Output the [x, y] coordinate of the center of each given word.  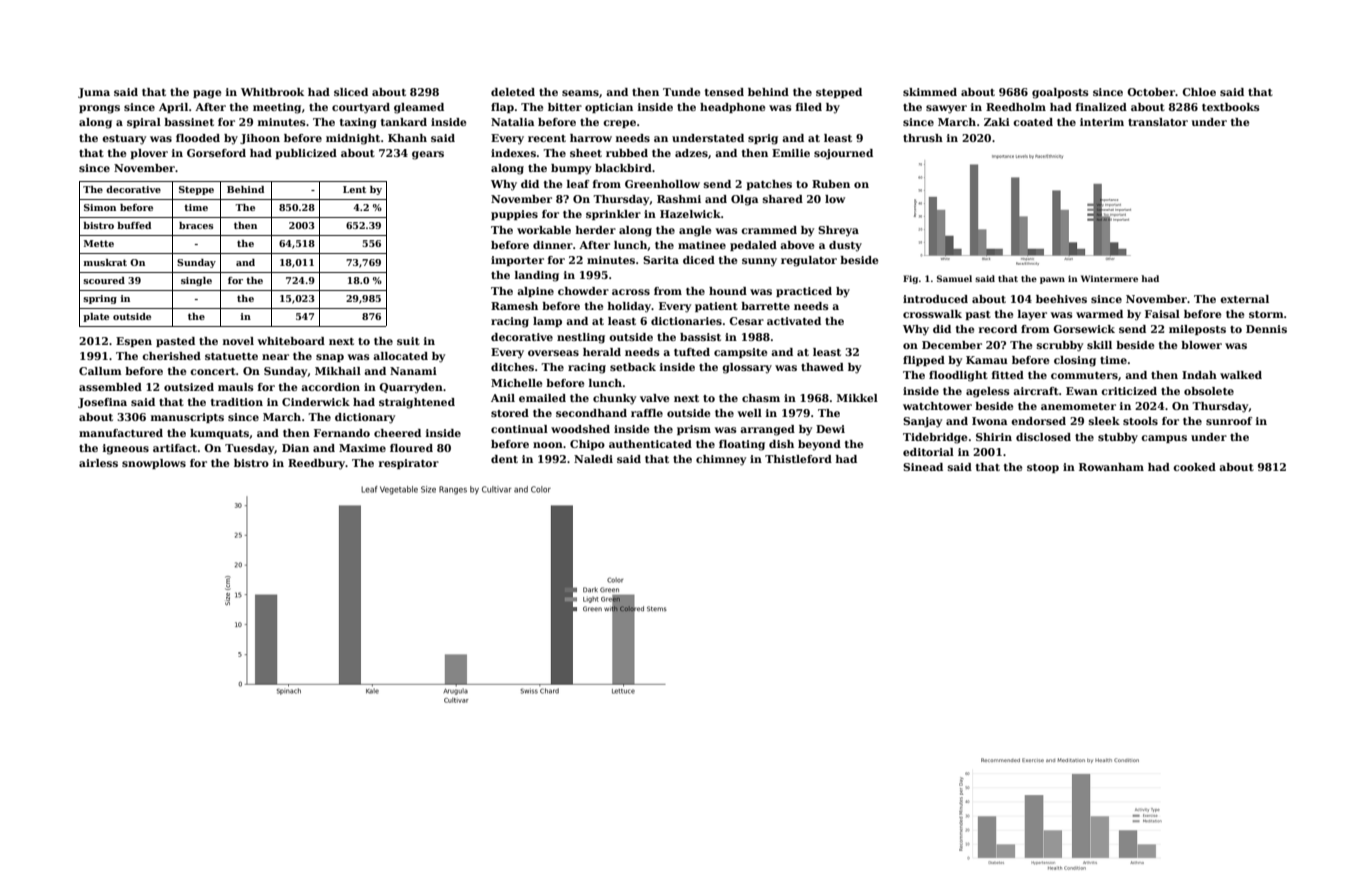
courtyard [361, 108]
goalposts [1060, 93]
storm [1266, 314]
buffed [134, 225]
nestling [581, 338]
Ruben [831, 184]
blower [1201, 345]
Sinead [923, 467]
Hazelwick [690, 214]
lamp [547, 322]
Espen [134, 342]
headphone [732, 108]
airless [98, 463]
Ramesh [514, 306]
